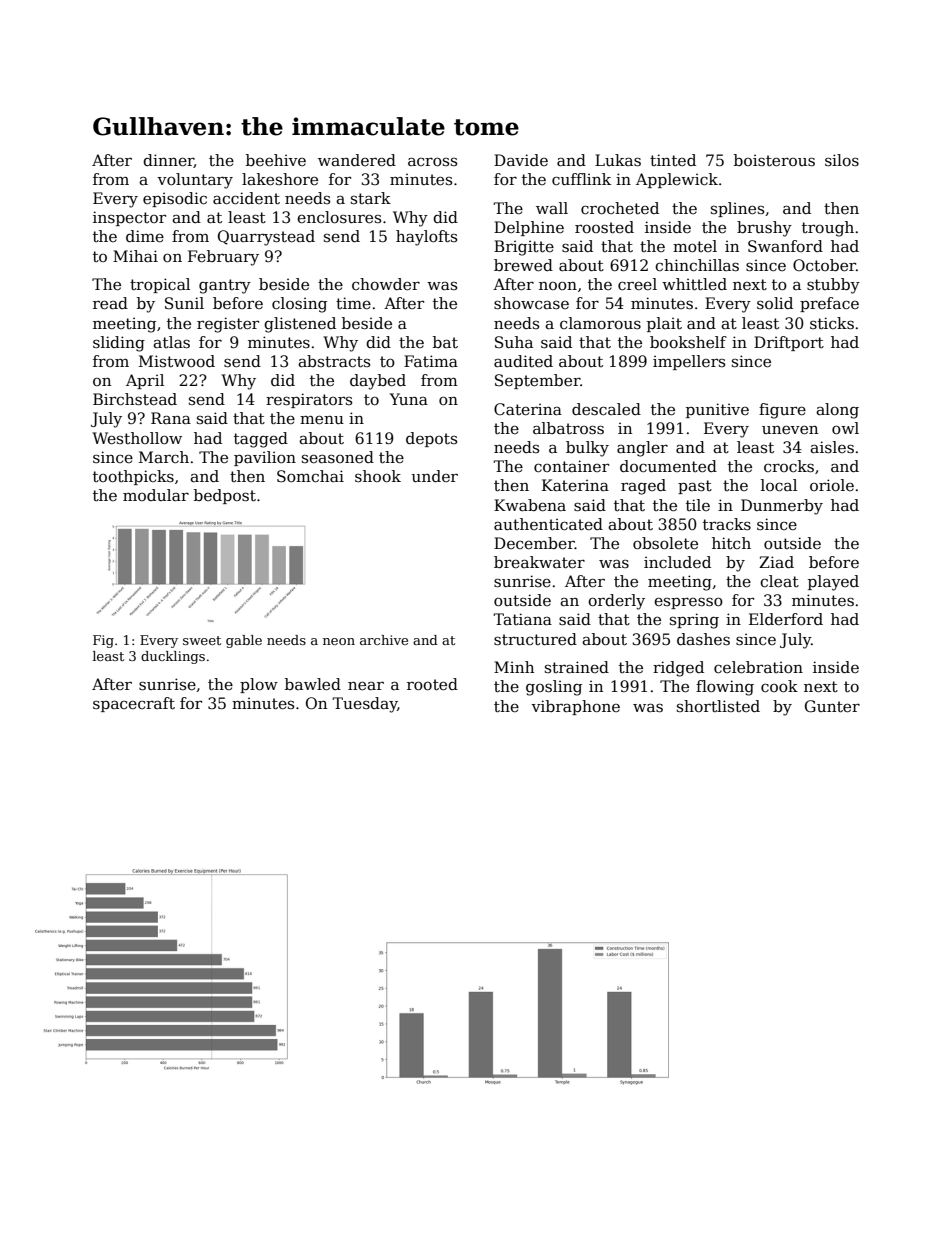 The image size is (952, 1233). What do you see at coordinates (521, 160) in the document?
I see `Davide` at bounding box center [521, 160].
